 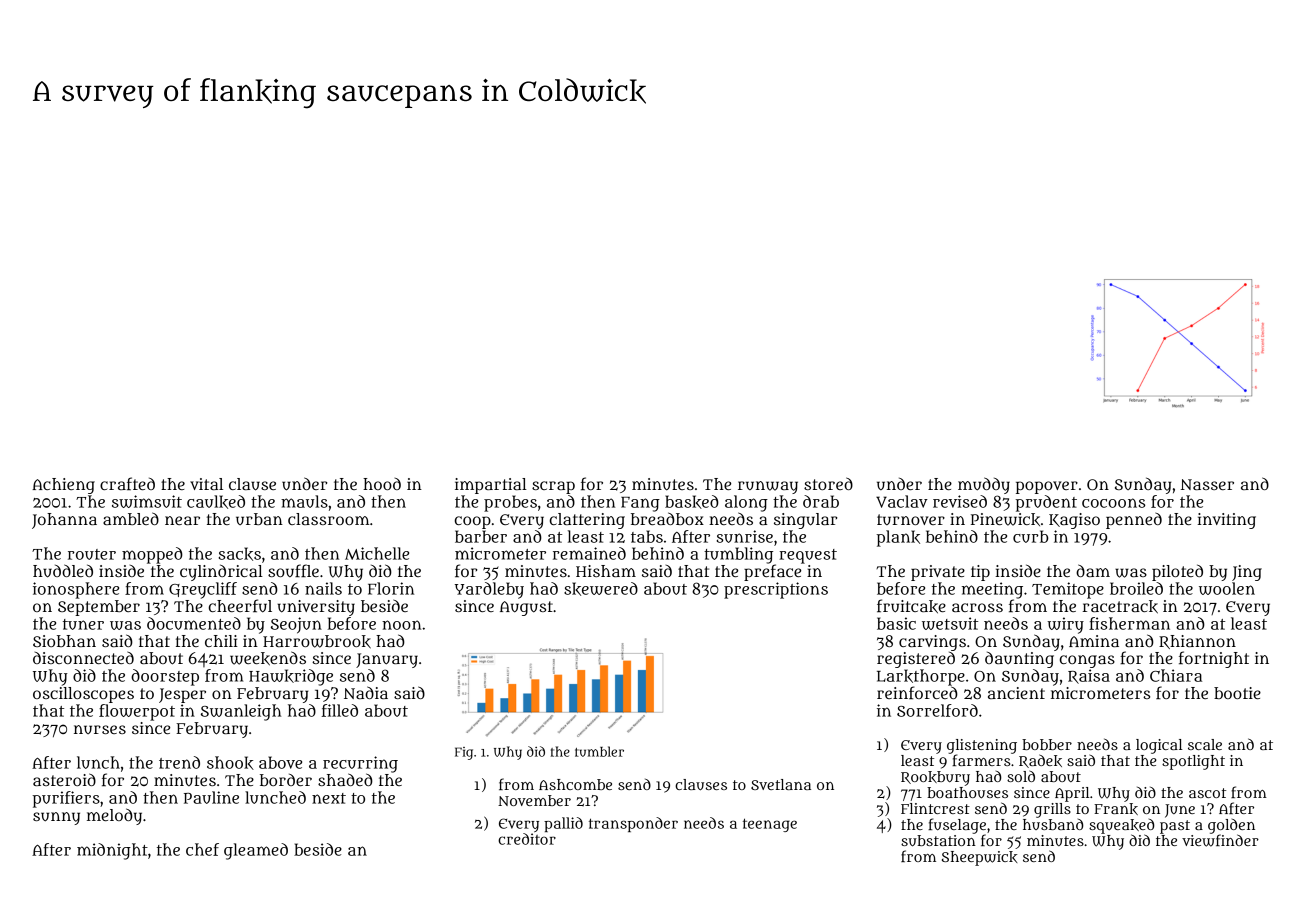 What do you see at coordinates (828, 483) in the screenshot?
I see `stored` at bounding box center [828, 483].
